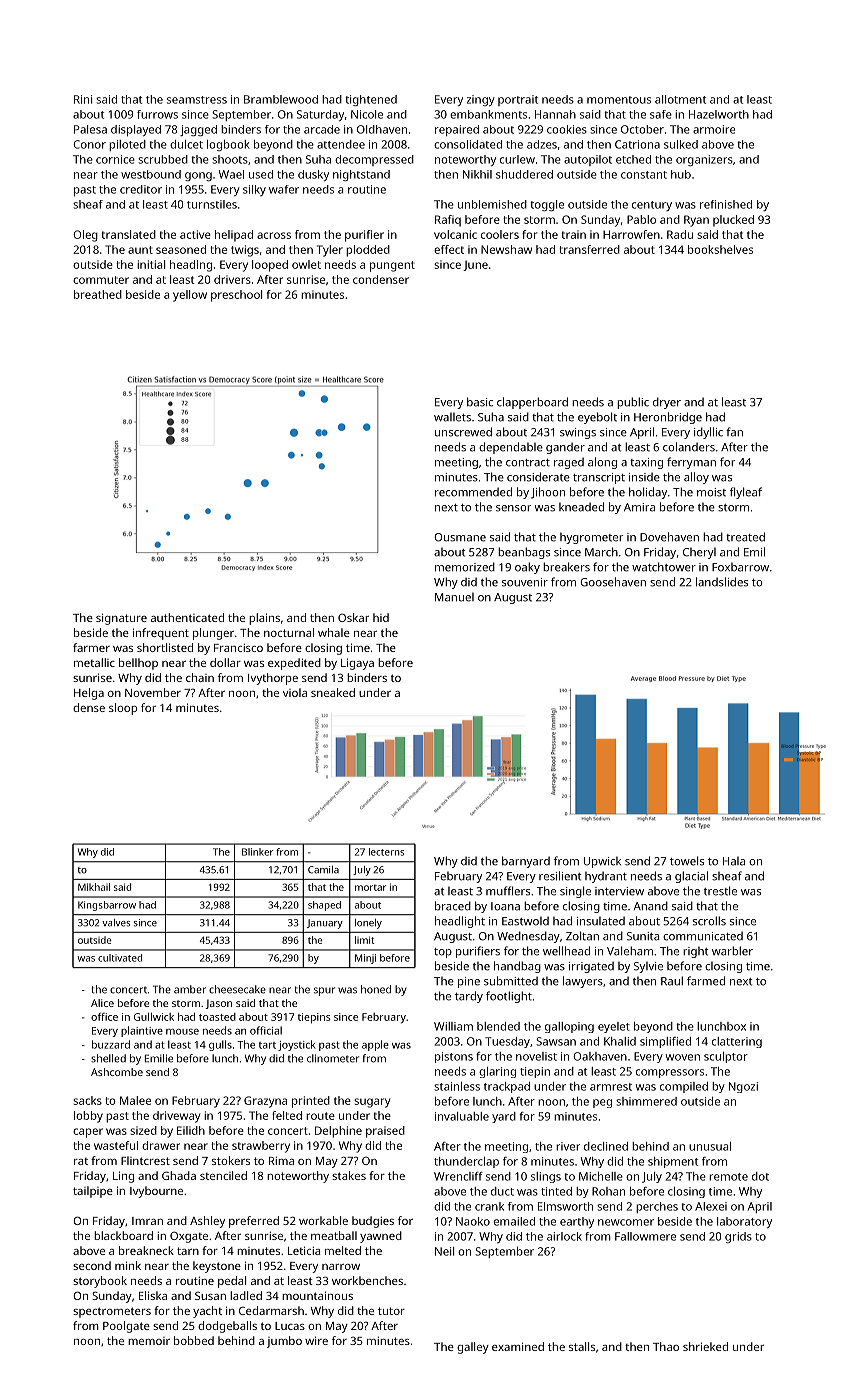 The height and width of the screenshot is (1400, 849). I want to click on Hala, so click(734, 861).
